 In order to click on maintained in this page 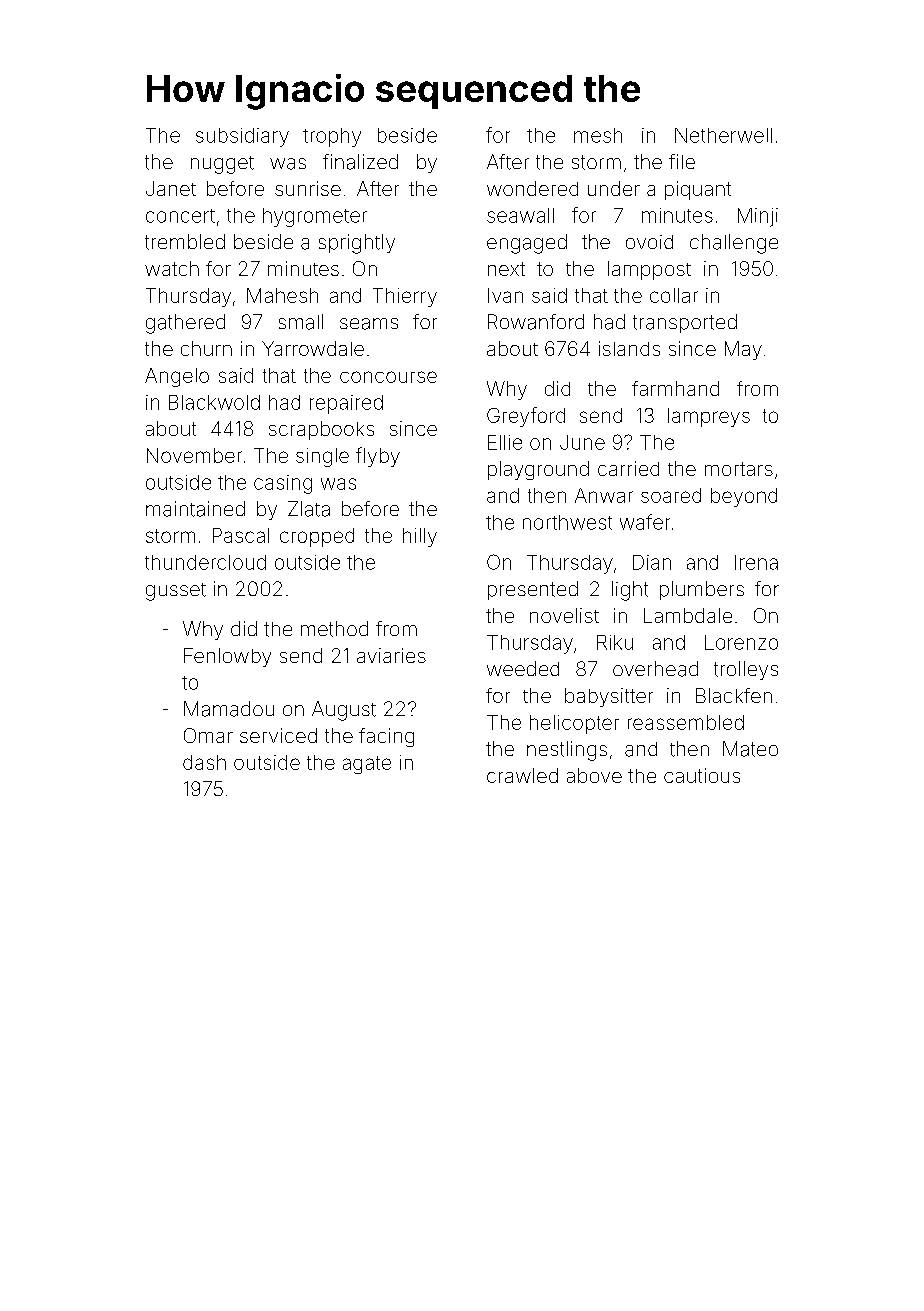, I will do `click(195, 509)`.
